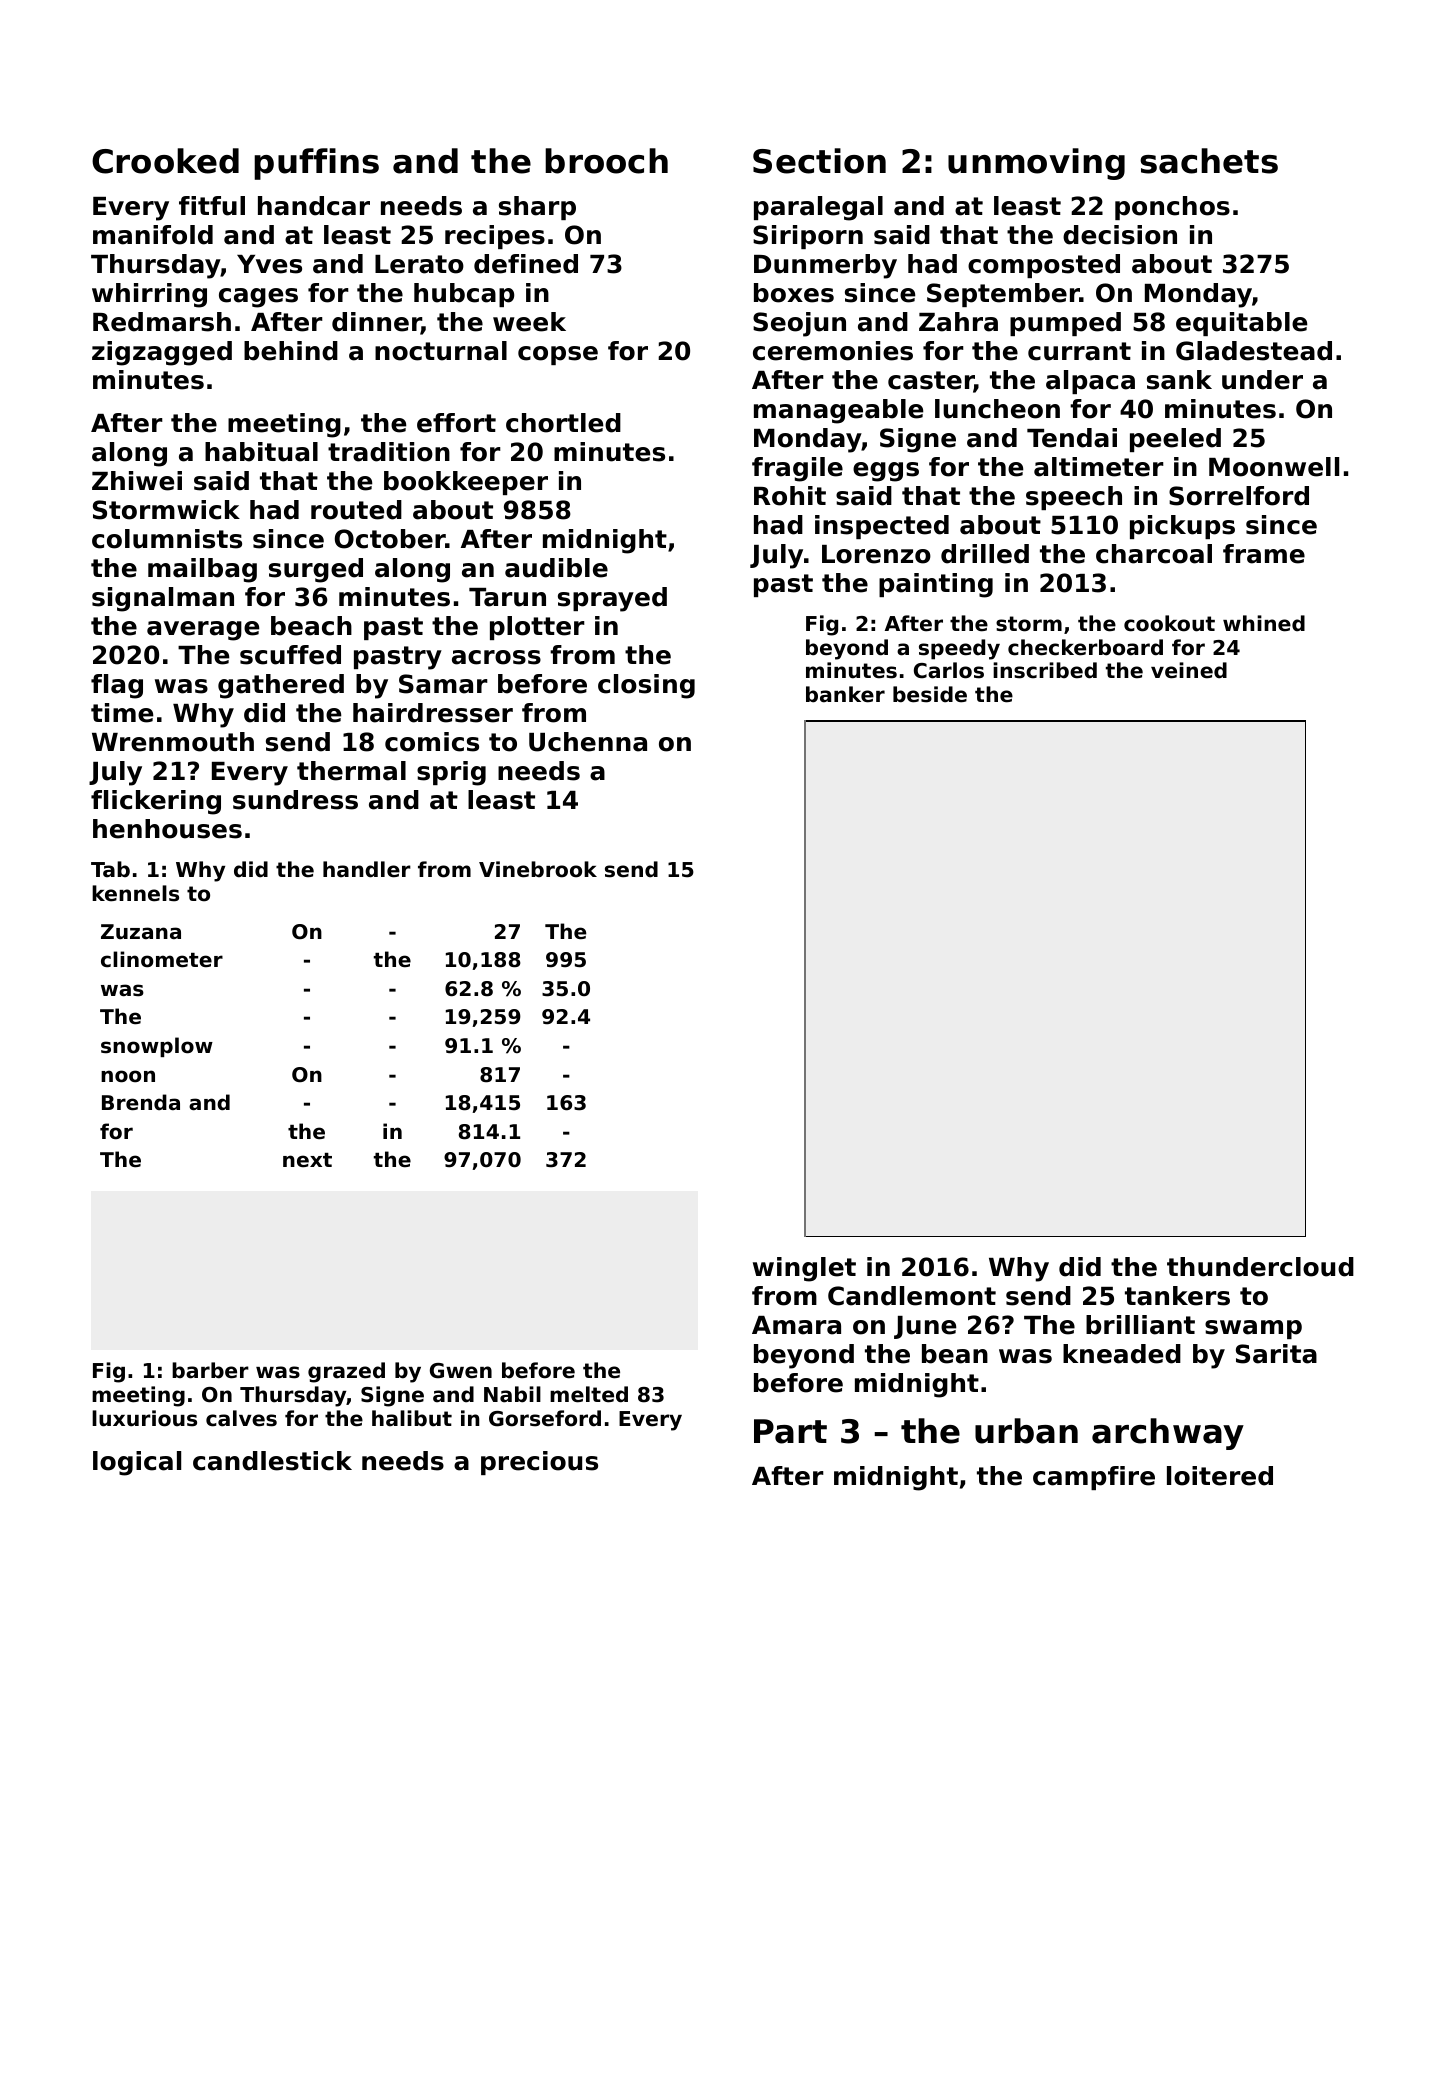  What do you see at coordinates (1209, 161) in the document?
I see `sachets` at bounding box center [1209, 161].
